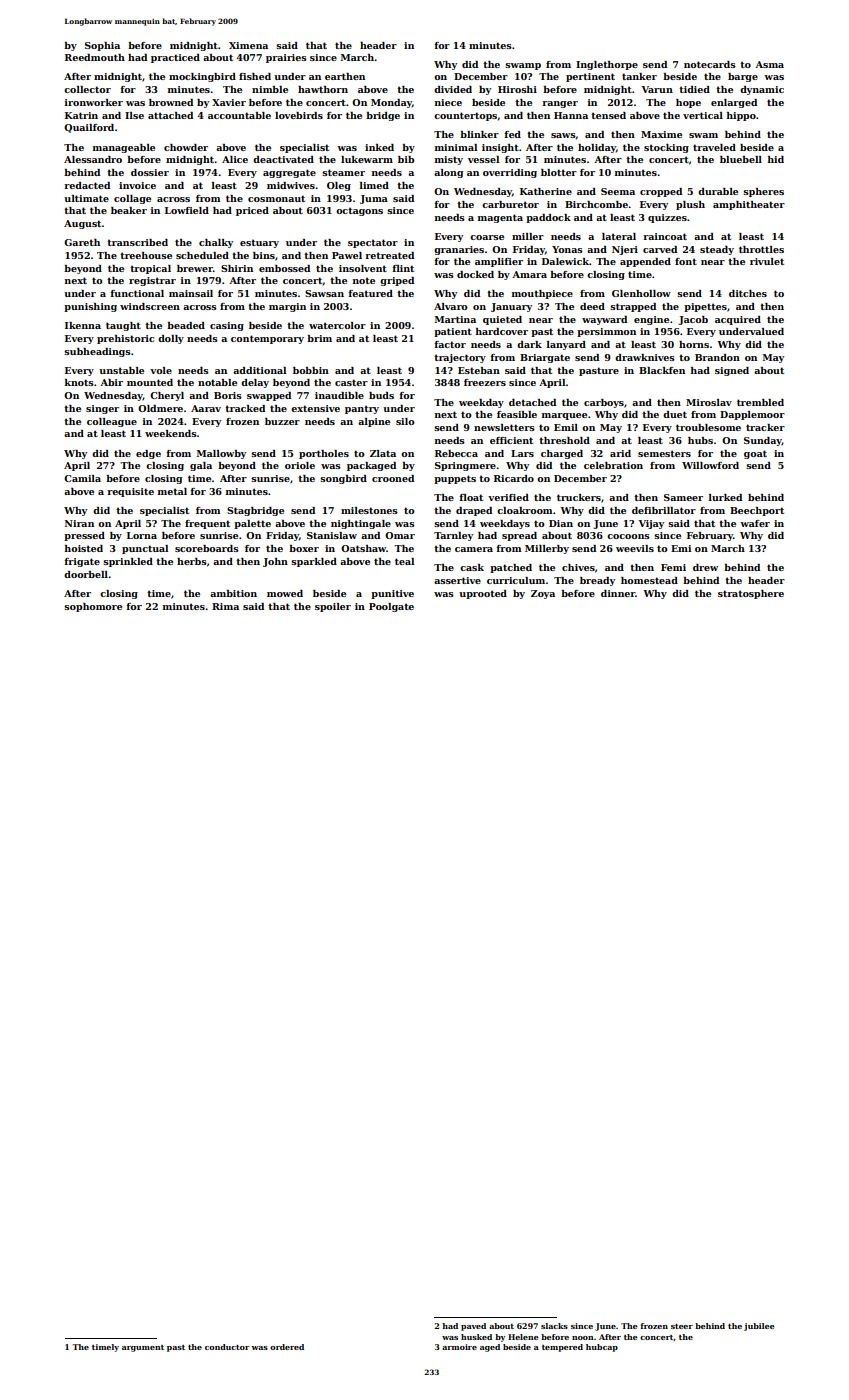  Describe the element at coordinates (391, 103) in the page. I see `Monday` at that location.
